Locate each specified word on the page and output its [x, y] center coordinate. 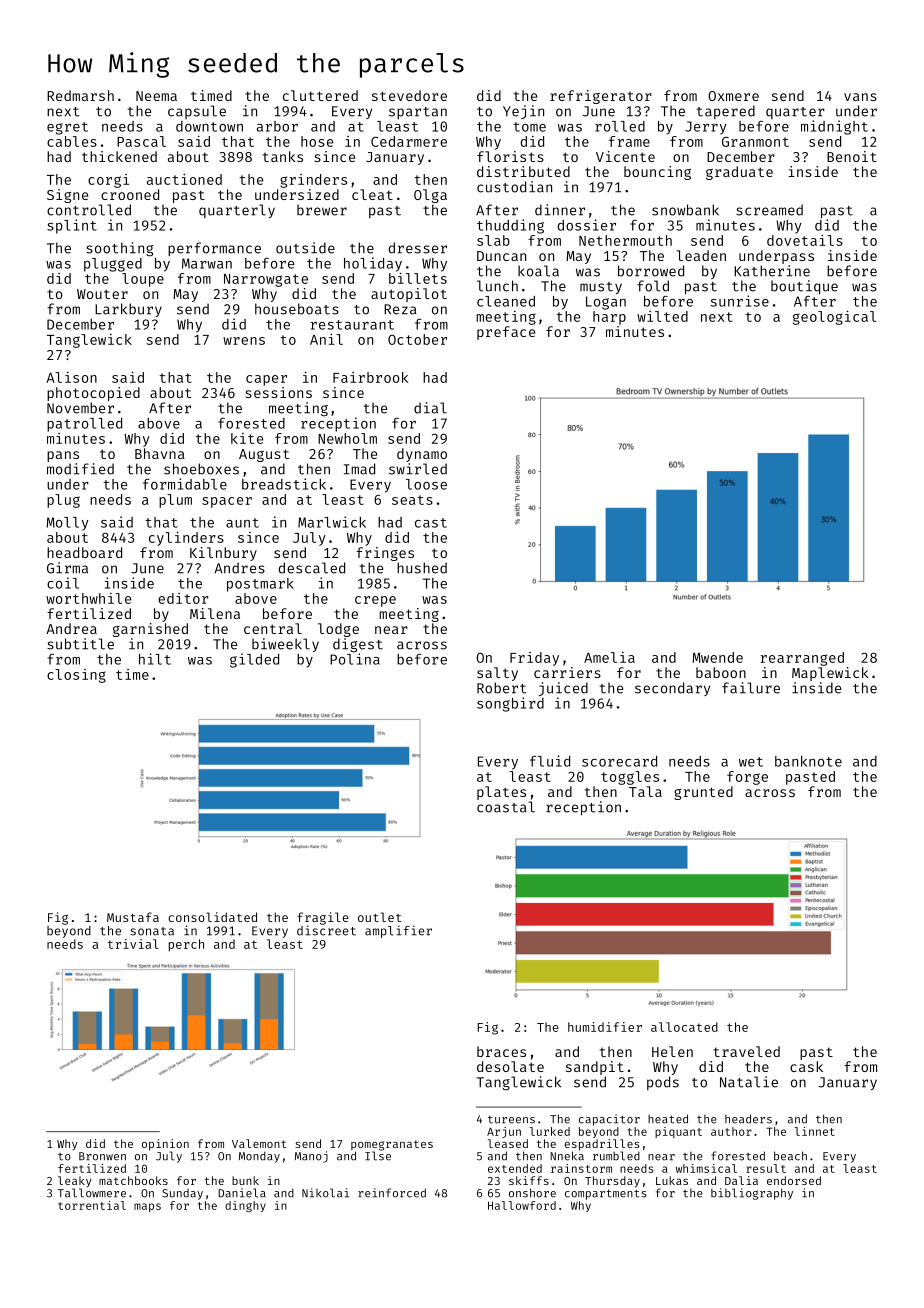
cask [806, 1066]
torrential [92, 1205]
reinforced [392, 1193]
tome [529, 127]
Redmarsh [80, 95]
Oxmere [733, 96]
